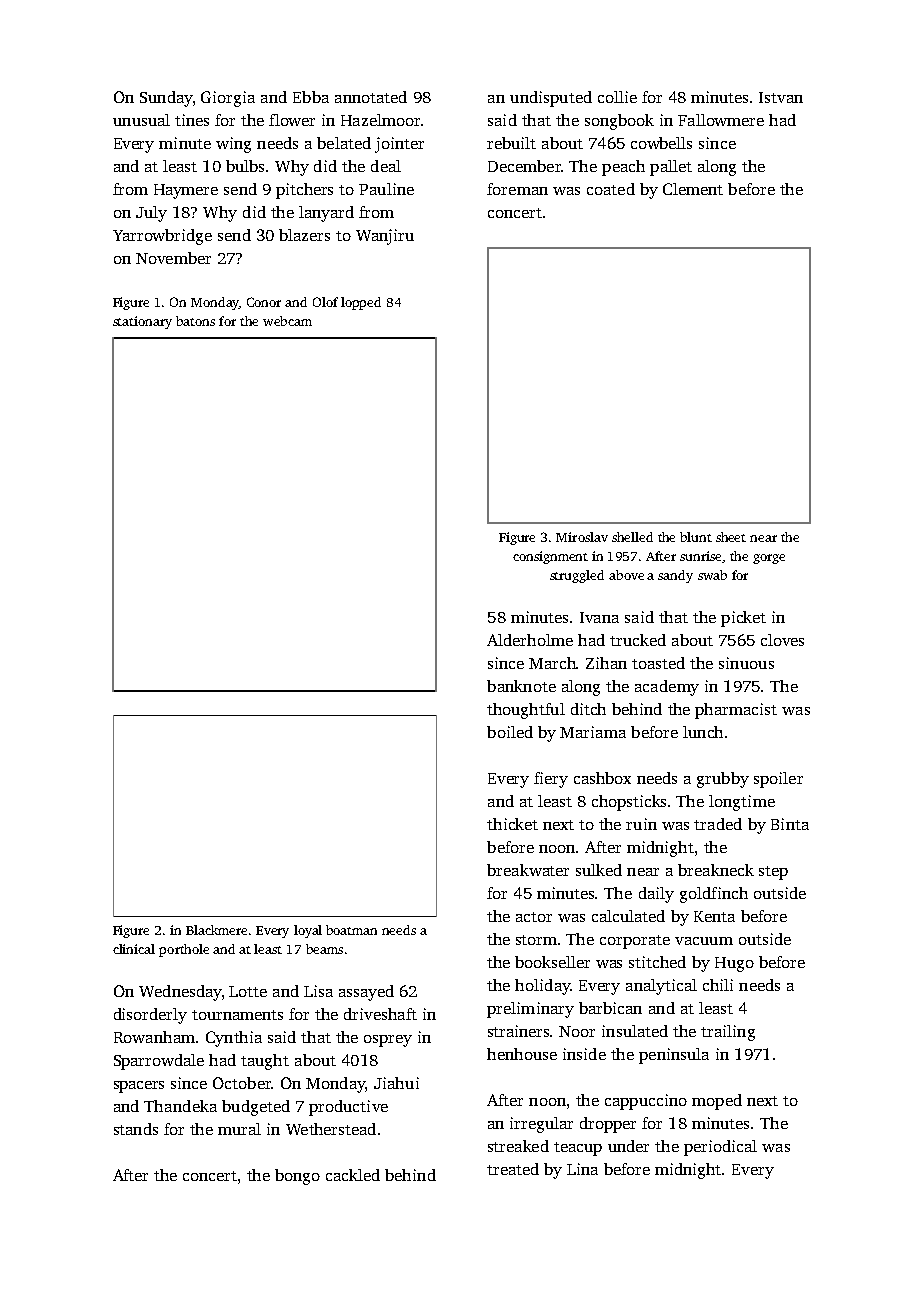 Image resolution: width=924 pixels, height=1314 pixels. Describe the element at coordinates (325, 302) in the page. I see `Olof` at that location.
